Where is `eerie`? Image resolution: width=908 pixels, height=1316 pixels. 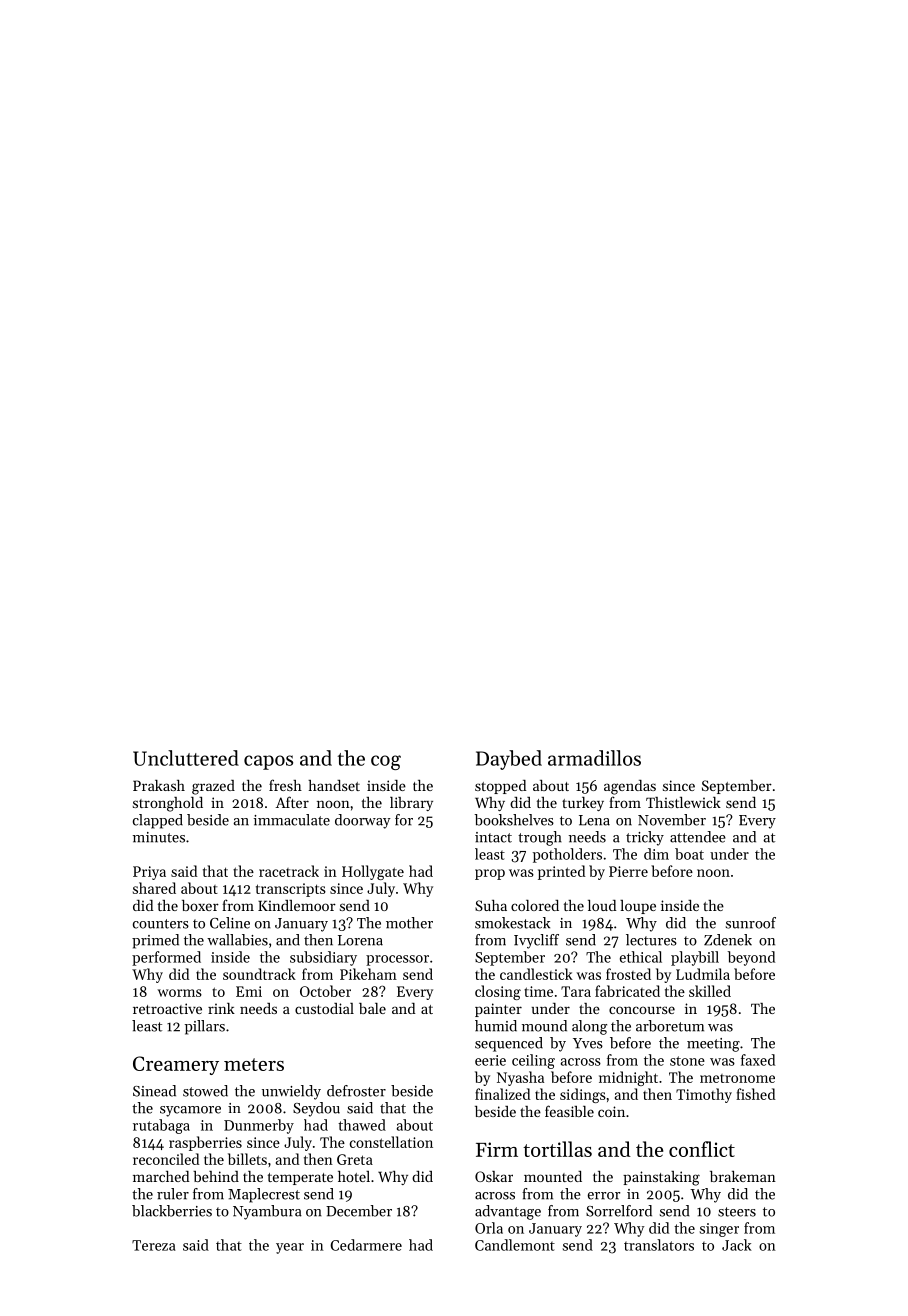 eerie is located at coordinates (490, 1060).
